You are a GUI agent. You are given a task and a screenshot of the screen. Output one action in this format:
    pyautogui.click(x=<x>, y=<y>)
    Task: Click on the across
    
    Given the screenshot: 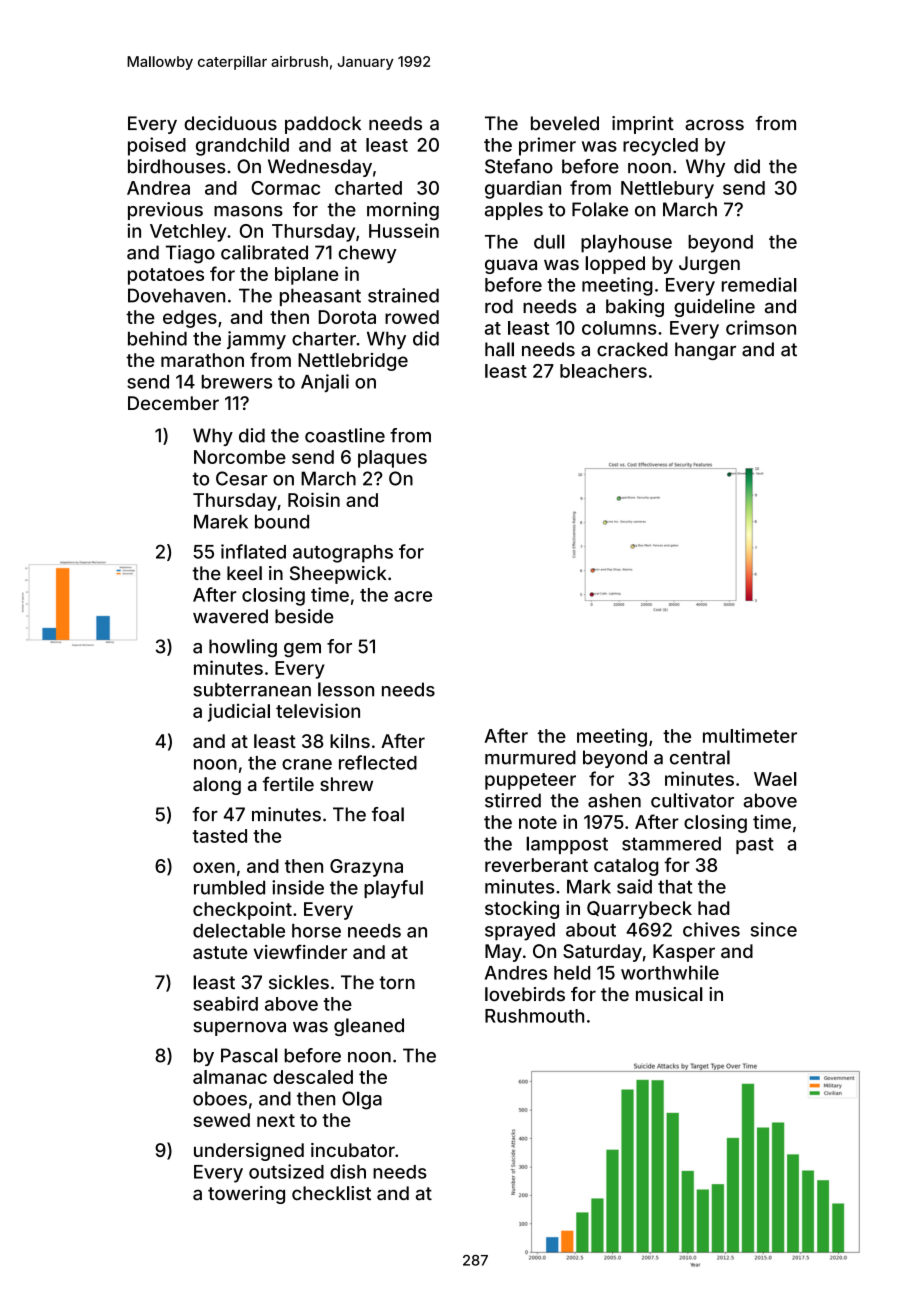 What is the action you would take?
    pyautogui.click(x=714, y=125)
